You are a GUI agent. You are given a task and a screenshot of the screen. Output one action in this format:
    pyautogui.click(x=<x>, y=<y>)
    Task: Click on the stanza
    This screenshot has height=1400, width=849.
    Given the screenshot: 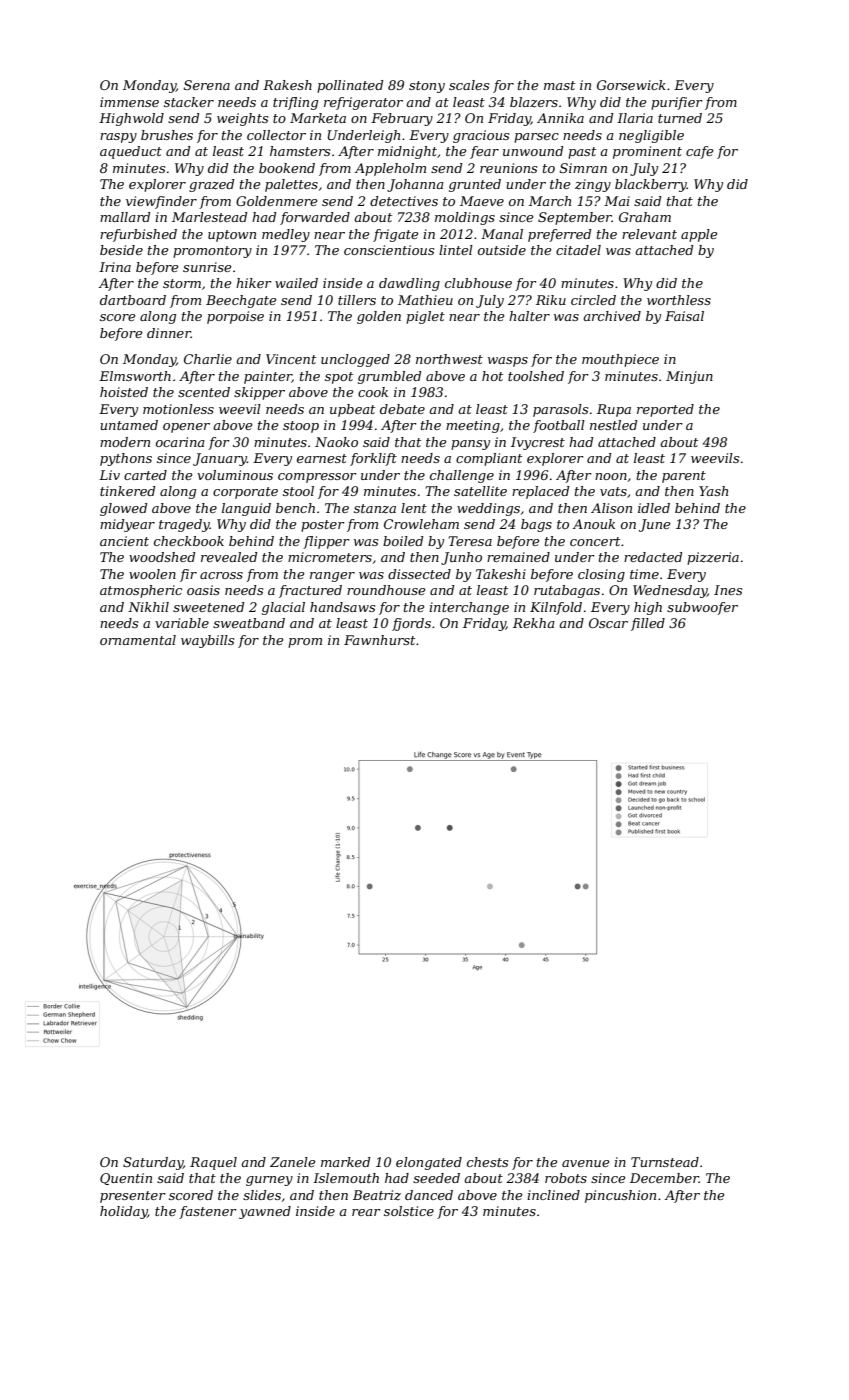 What is the action you would take?
    pyautogui.click(x=375, y=508)
